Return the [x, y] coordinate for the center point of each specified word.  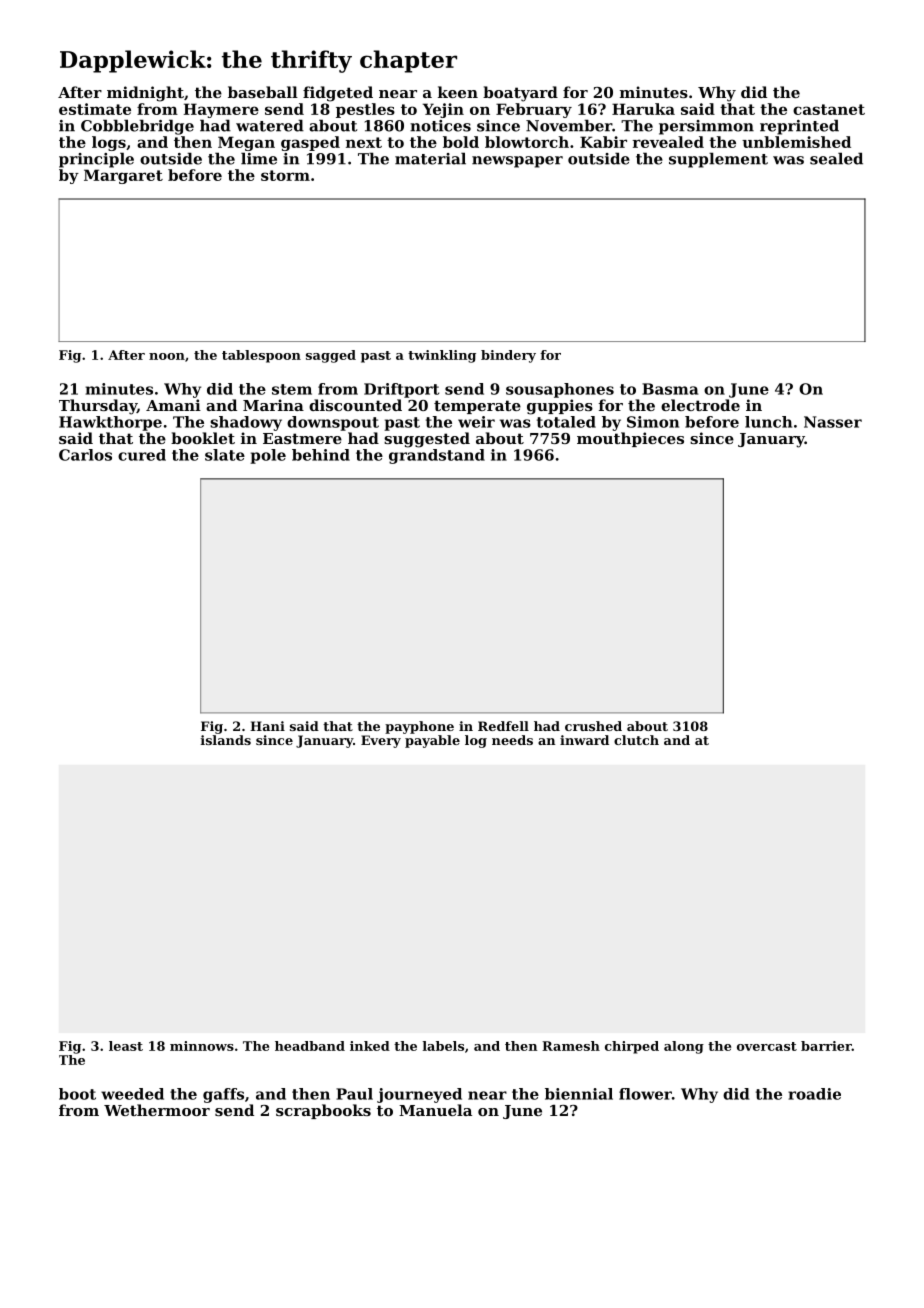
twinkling [442, 356]
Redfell [503, 726]
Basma [670, 389]
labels [443, 1046]
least [126, 1046]
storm [285, 175]
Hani [267, 726]
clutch [636, 740]
